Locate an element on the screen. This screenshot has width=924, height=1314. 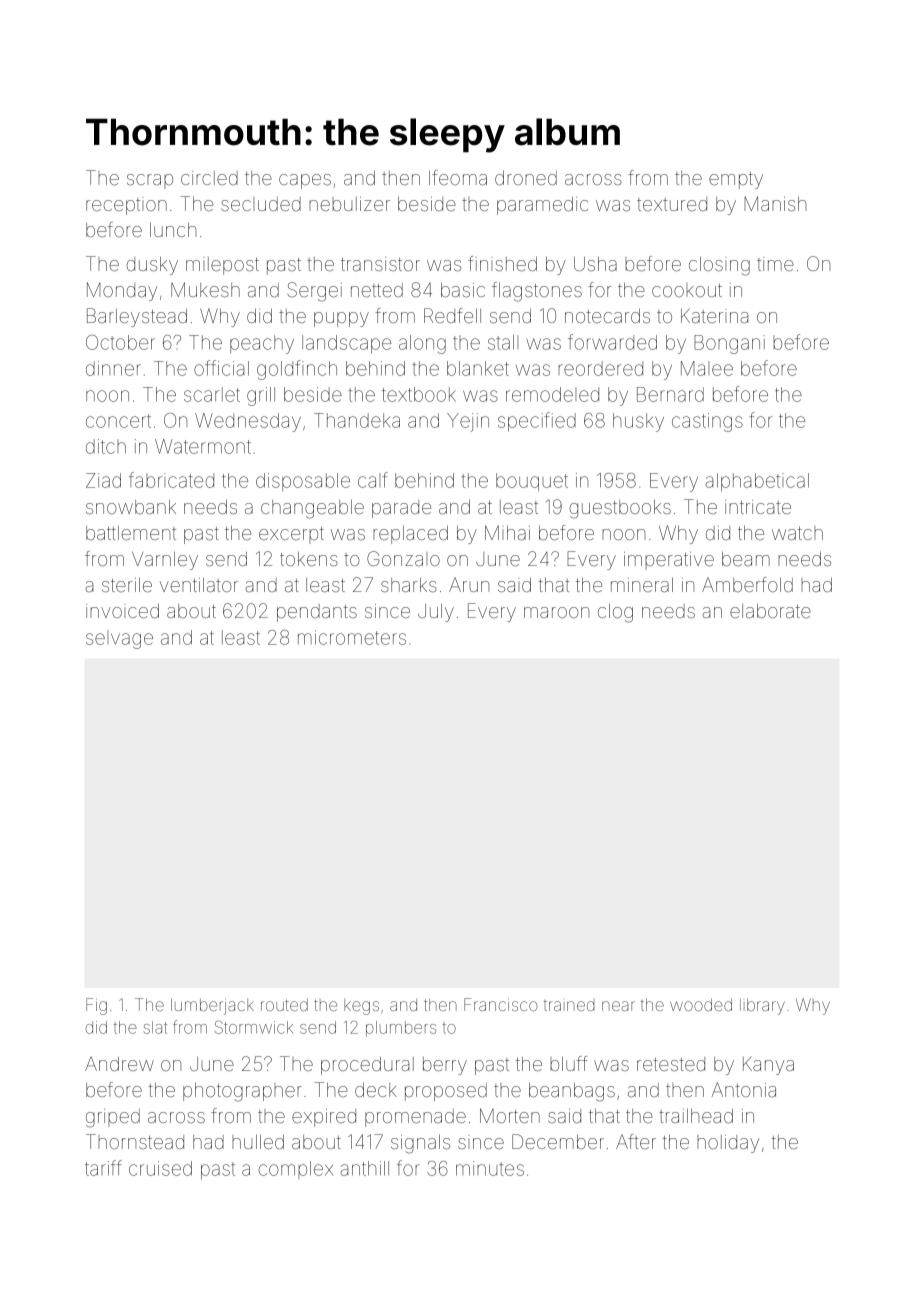
photographer is located at coordinates (242, 1092).
